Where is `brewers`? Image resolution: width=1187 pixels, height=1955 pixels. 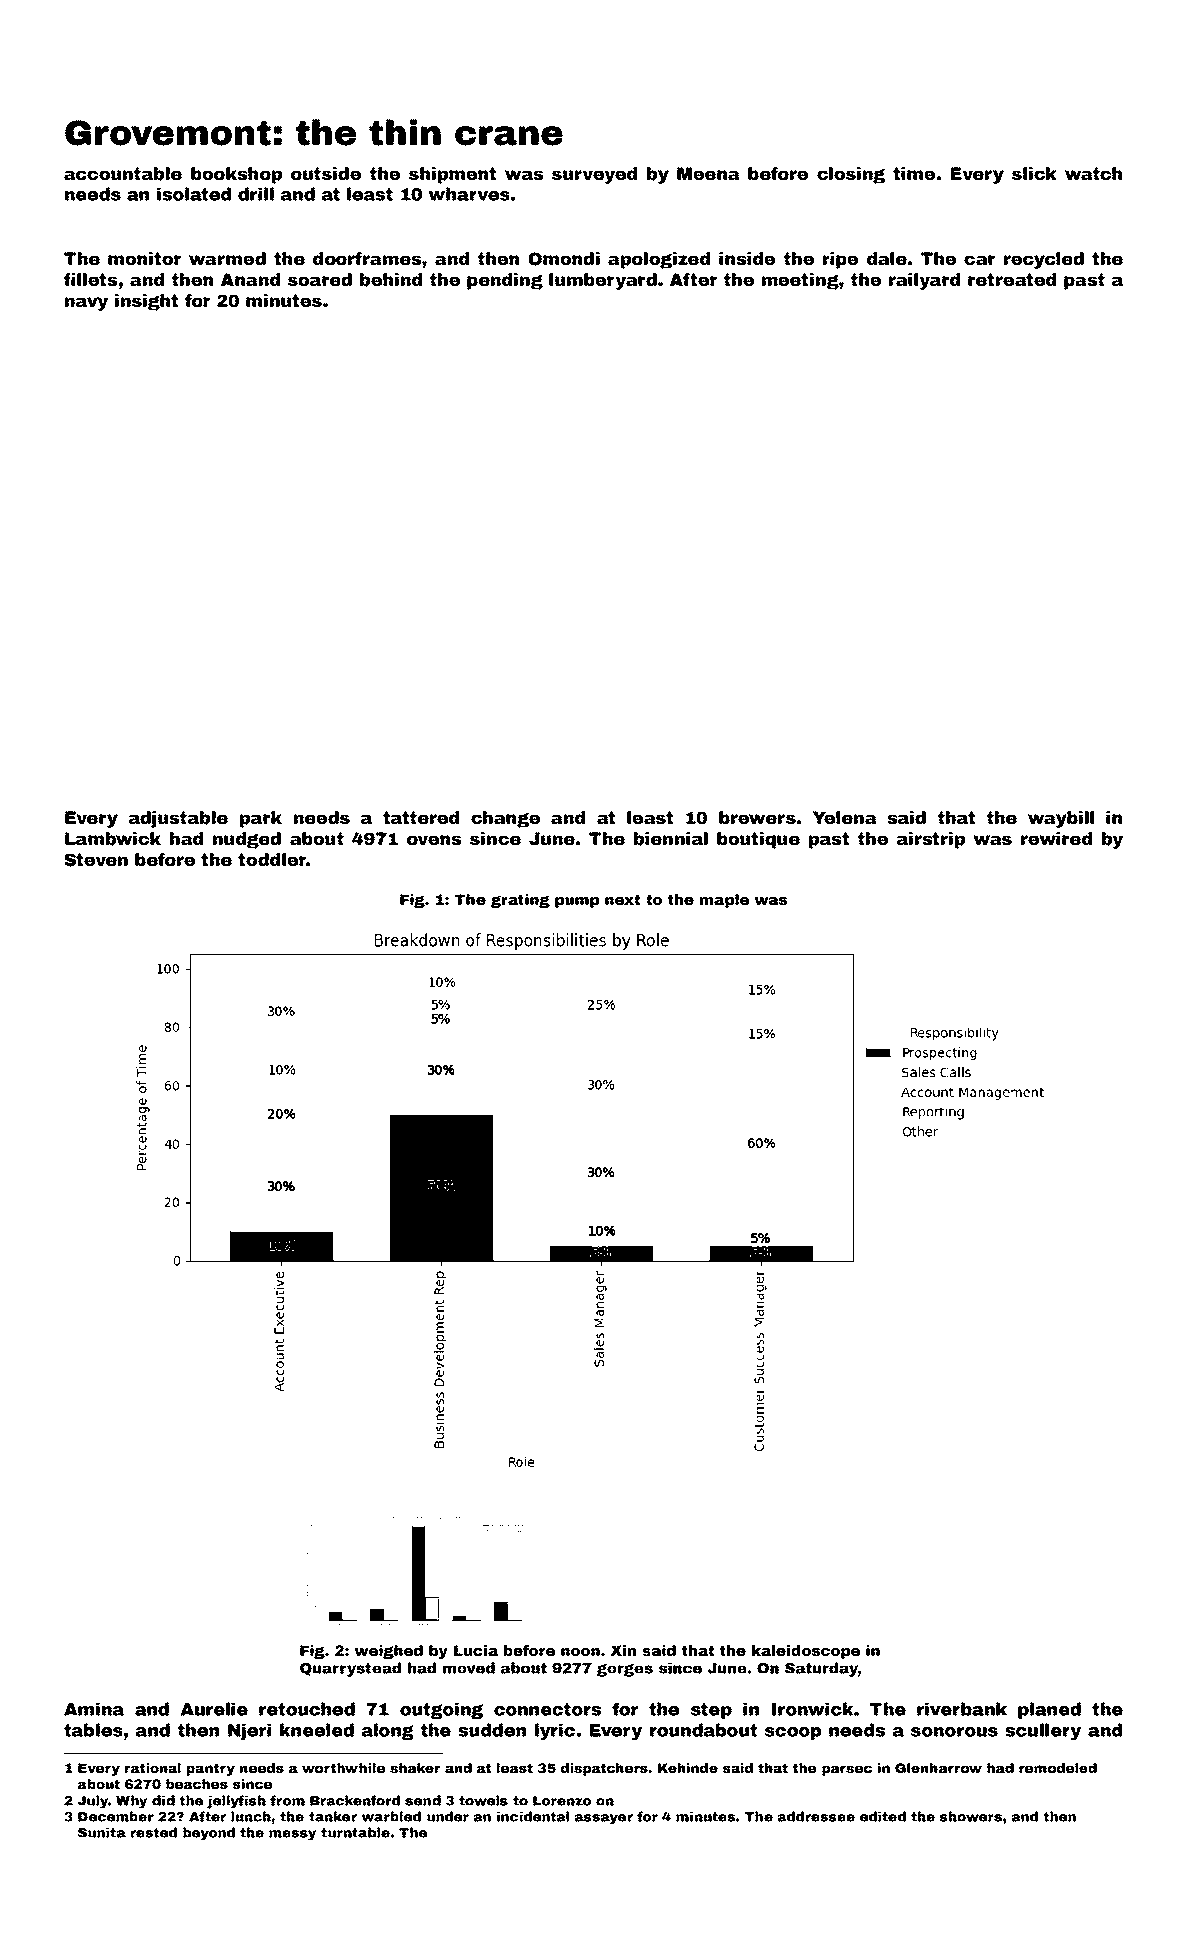
brewers is located at coordinates (757, 818).
